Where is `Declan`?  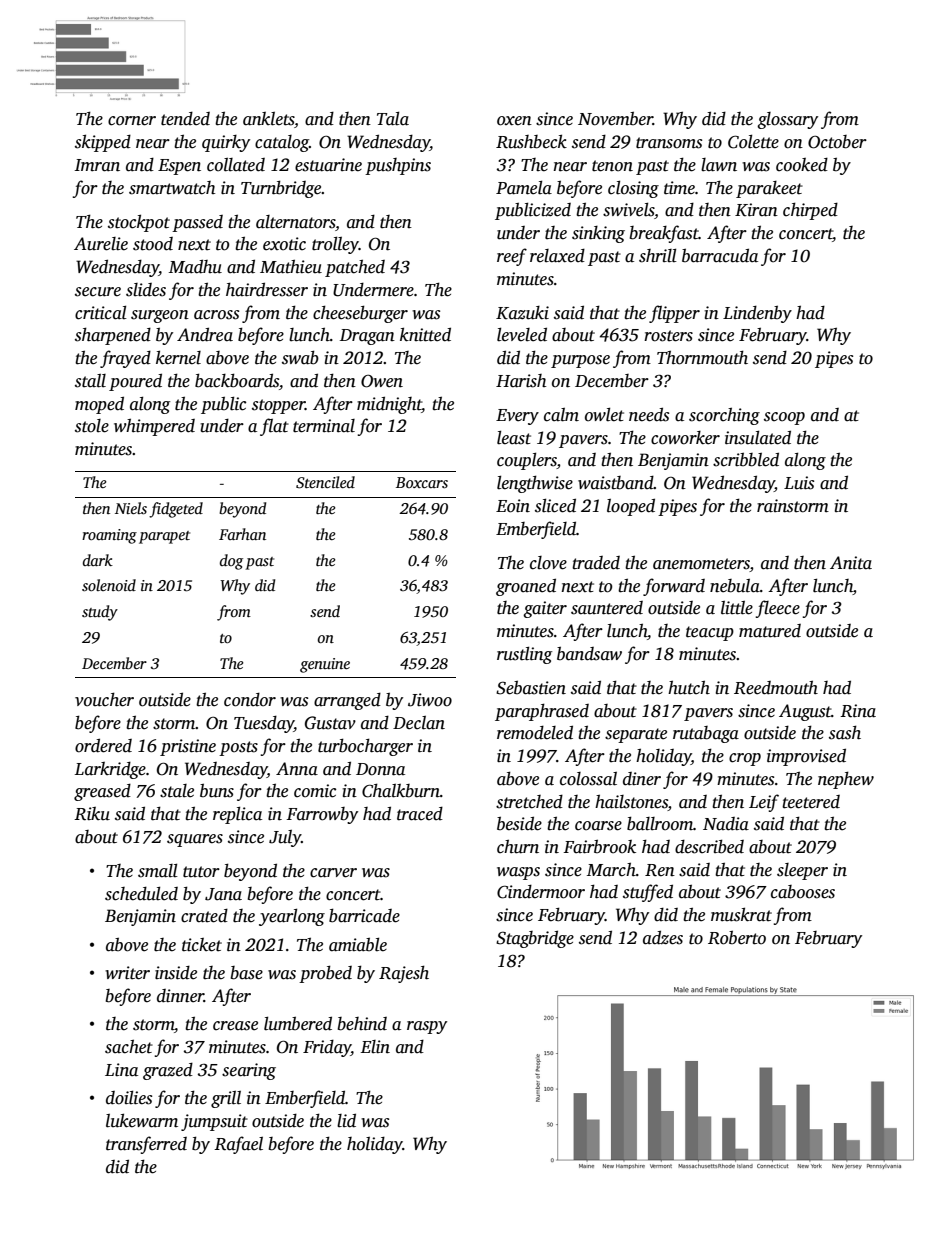 Declan is located at coordinates (419, 723).
